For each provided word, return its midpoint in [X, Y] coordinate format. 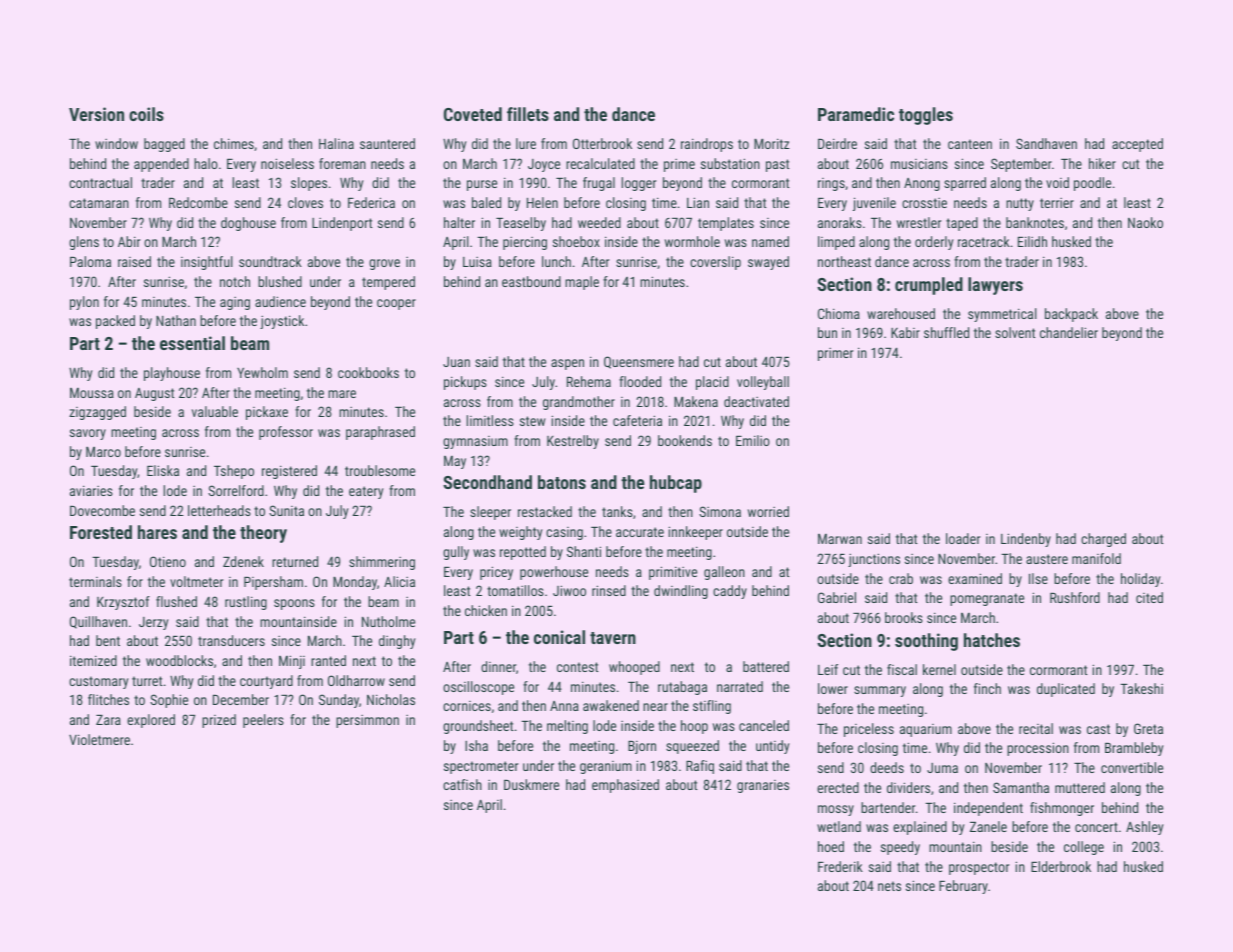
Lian [698, 202]
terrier [1057, 203]
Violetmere [99, 739]
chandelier [1069, 332]
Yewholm [262, 372]
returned [295, 561]
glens [84, 243]
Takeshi [1141, 688]
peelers [263, 721]
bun [827, 332]
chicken [486, 610]
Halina [336, 143]
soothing [926, 642]
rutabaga [682, 688]
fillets [528, 114]
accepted [1137, 145]
